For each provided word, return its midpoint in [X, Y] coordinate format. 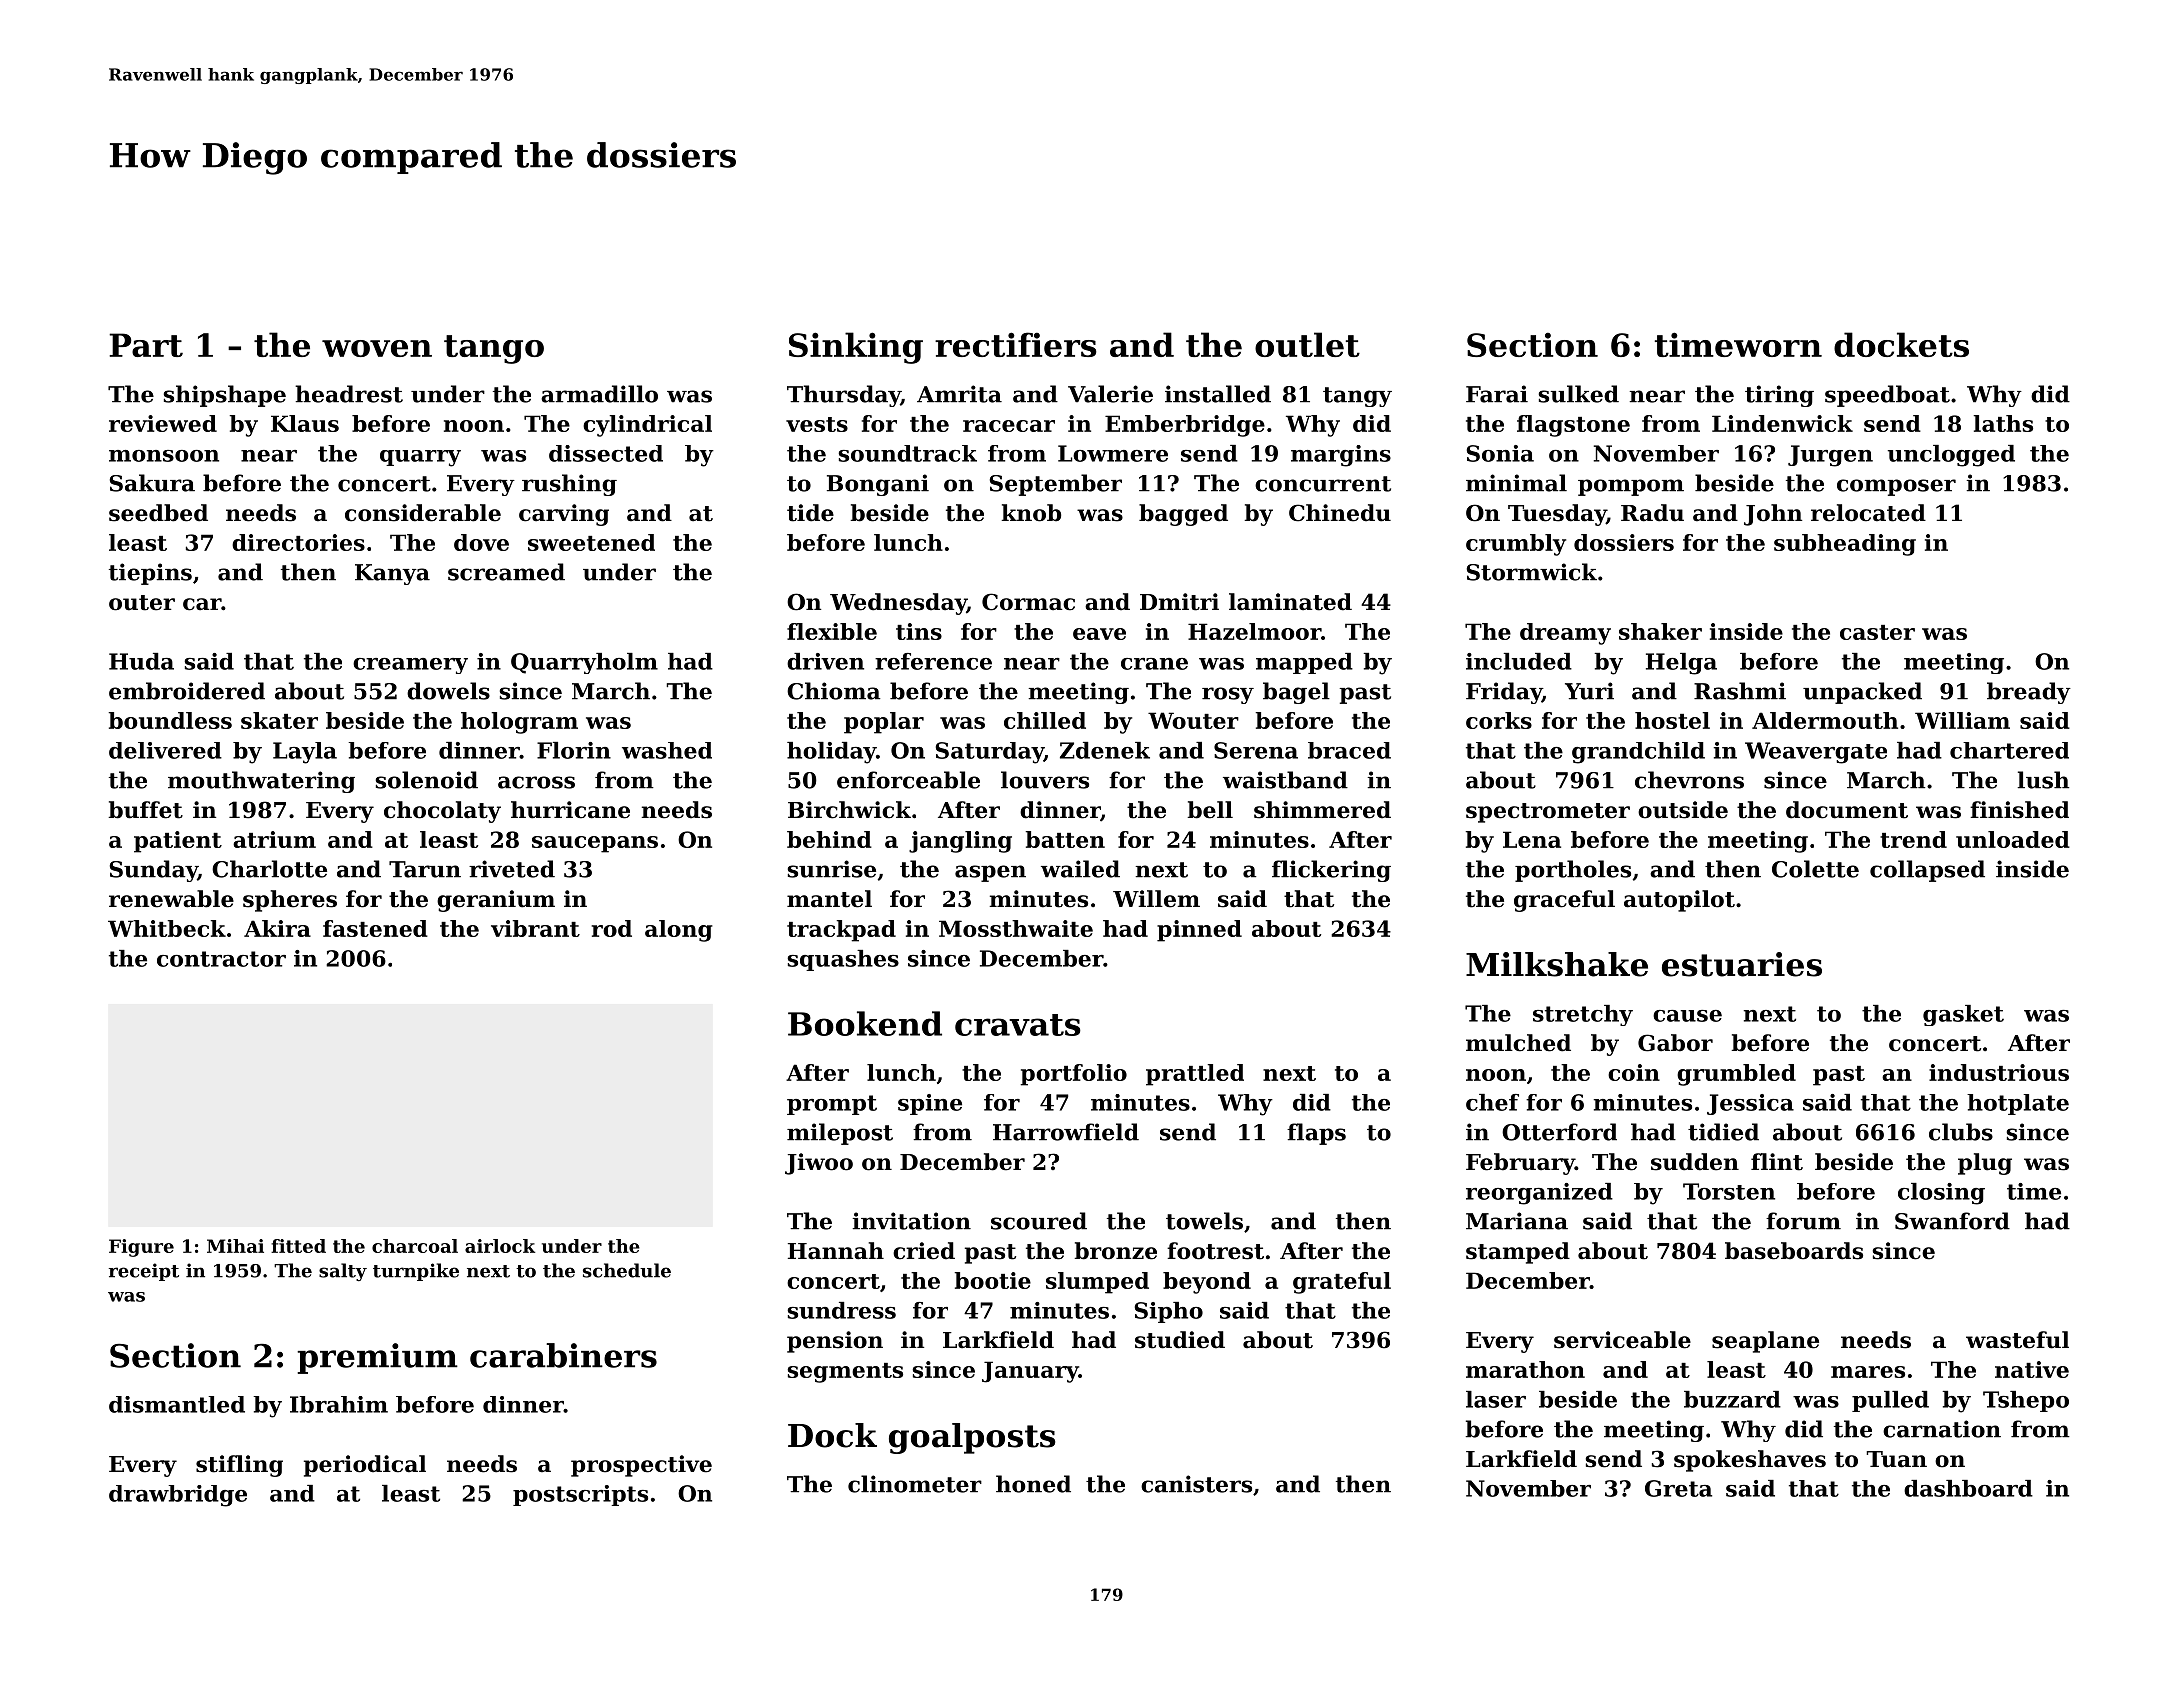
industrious [1999, 1072]
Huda [141, 661]
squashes [843, 960]
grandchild [1638, 753]
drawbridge [178, 1496]
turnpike [416, 1272]
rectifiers [1016, 344]
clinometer [915, 1484]
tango [494, 349]
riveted [512, 869]
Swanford [1952, 1221]
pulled [1890, 1401]
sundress [841, 1310]
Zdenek [1105, 750]
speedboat [1887, 396]
